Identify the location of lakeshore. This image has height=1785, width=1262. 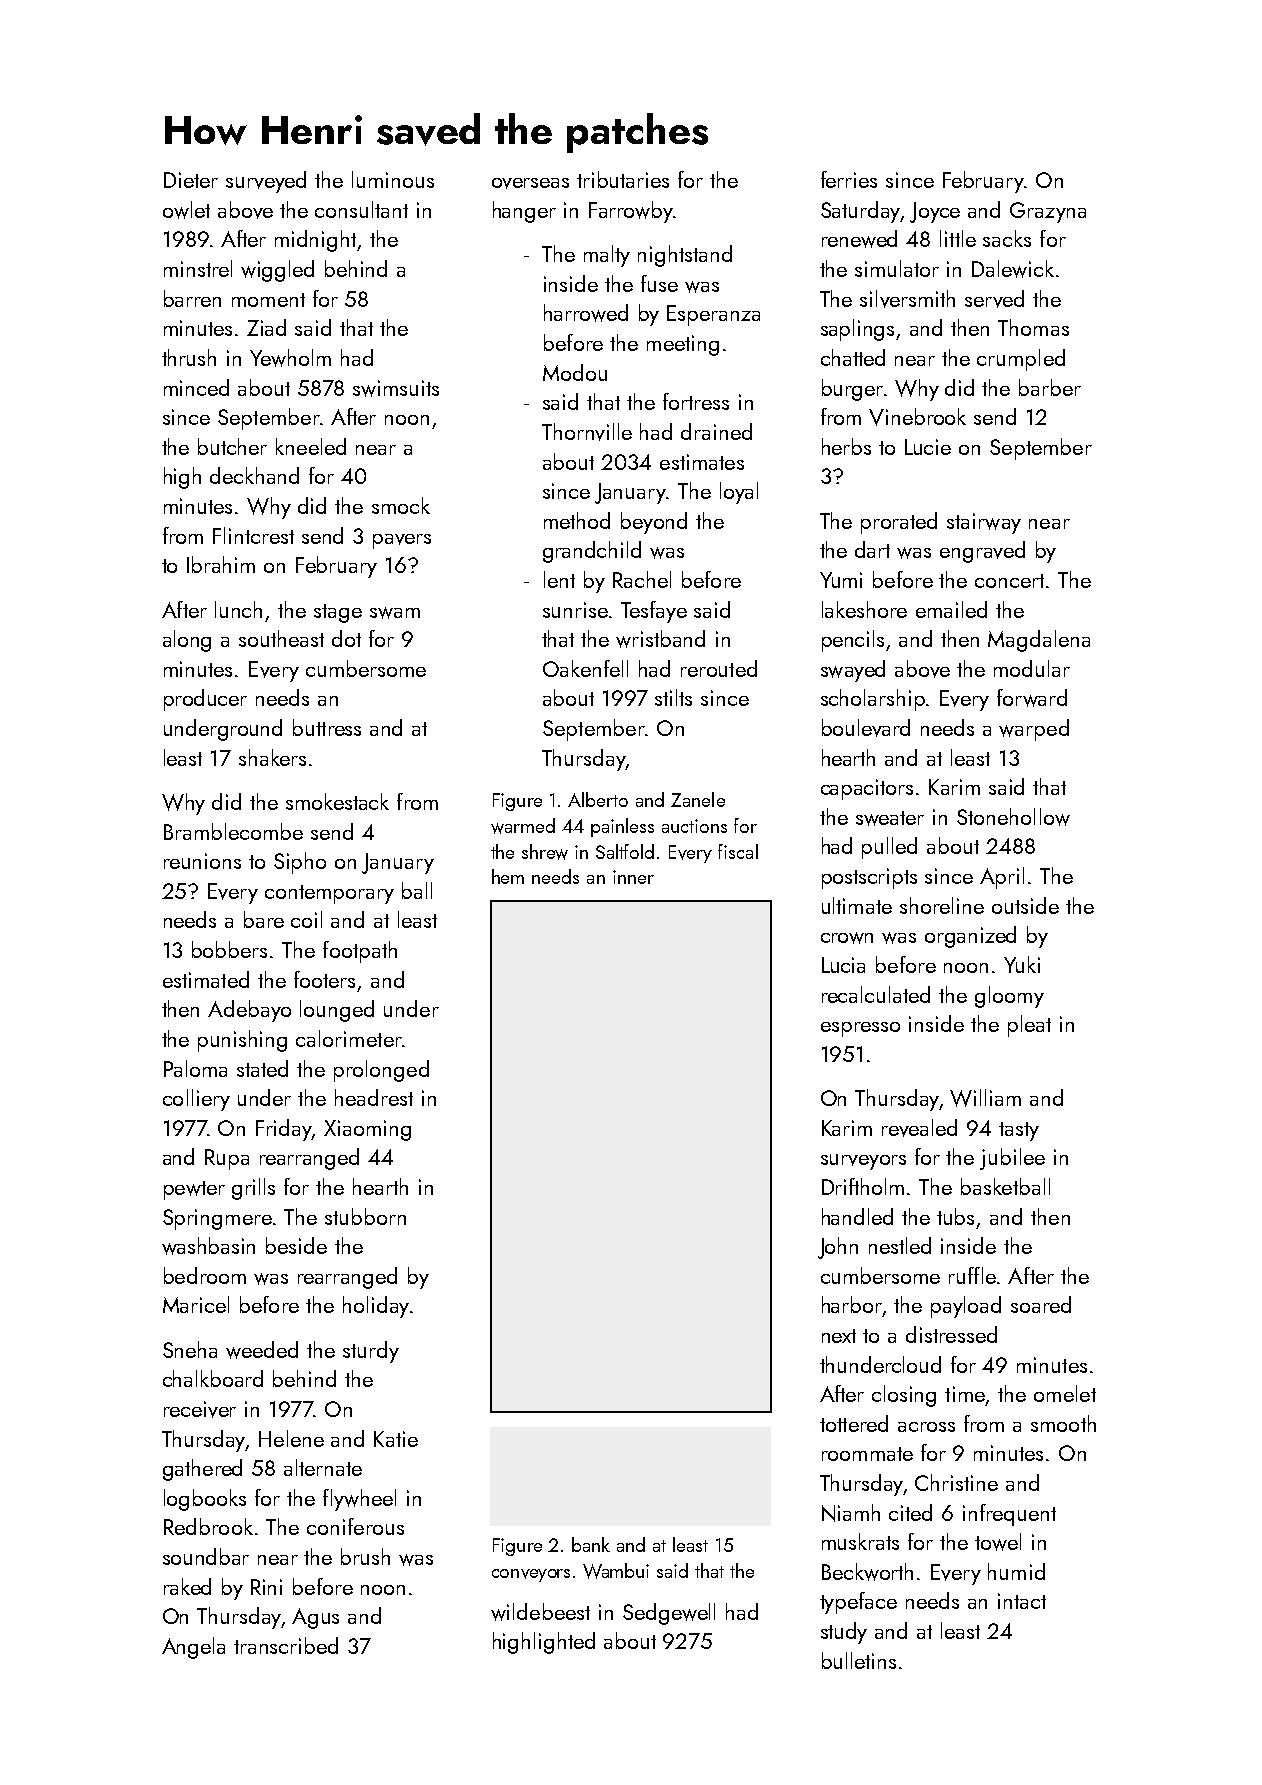
(864, 609).
